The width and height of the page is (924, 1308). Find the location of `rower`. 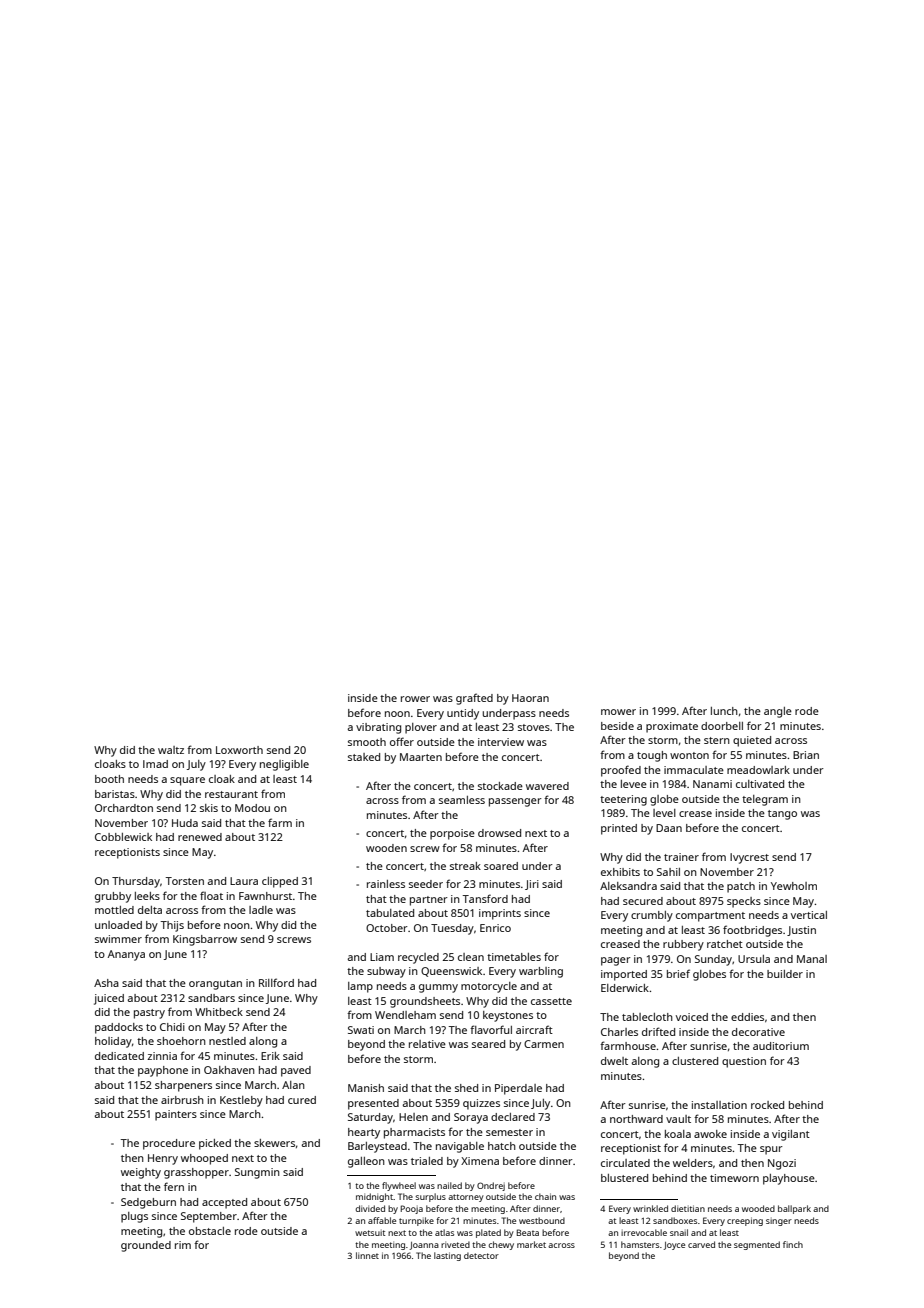

rower is located at coordinates (415, 699).
